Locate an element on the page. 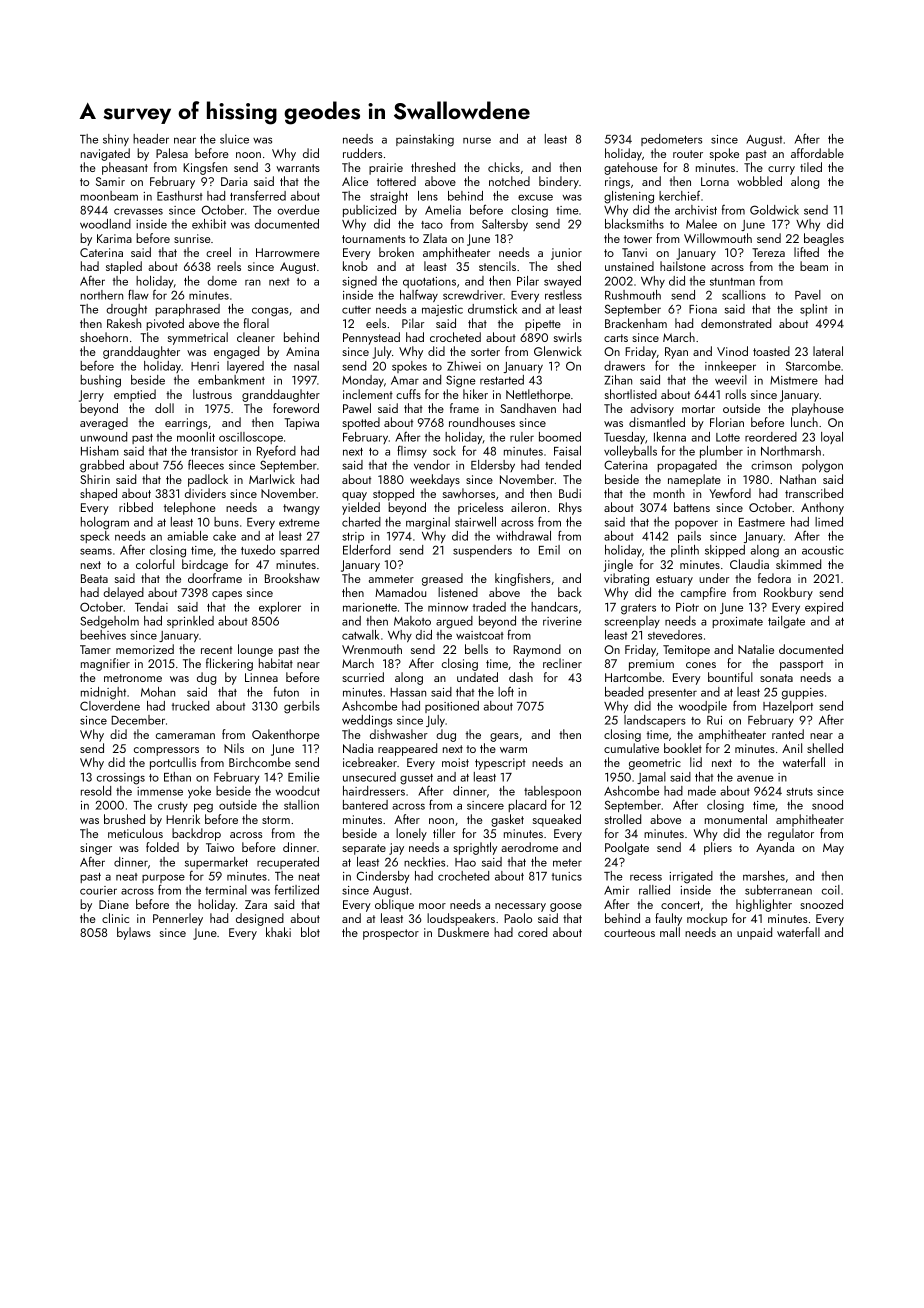  memorized is located at coordinates (145, 649).
